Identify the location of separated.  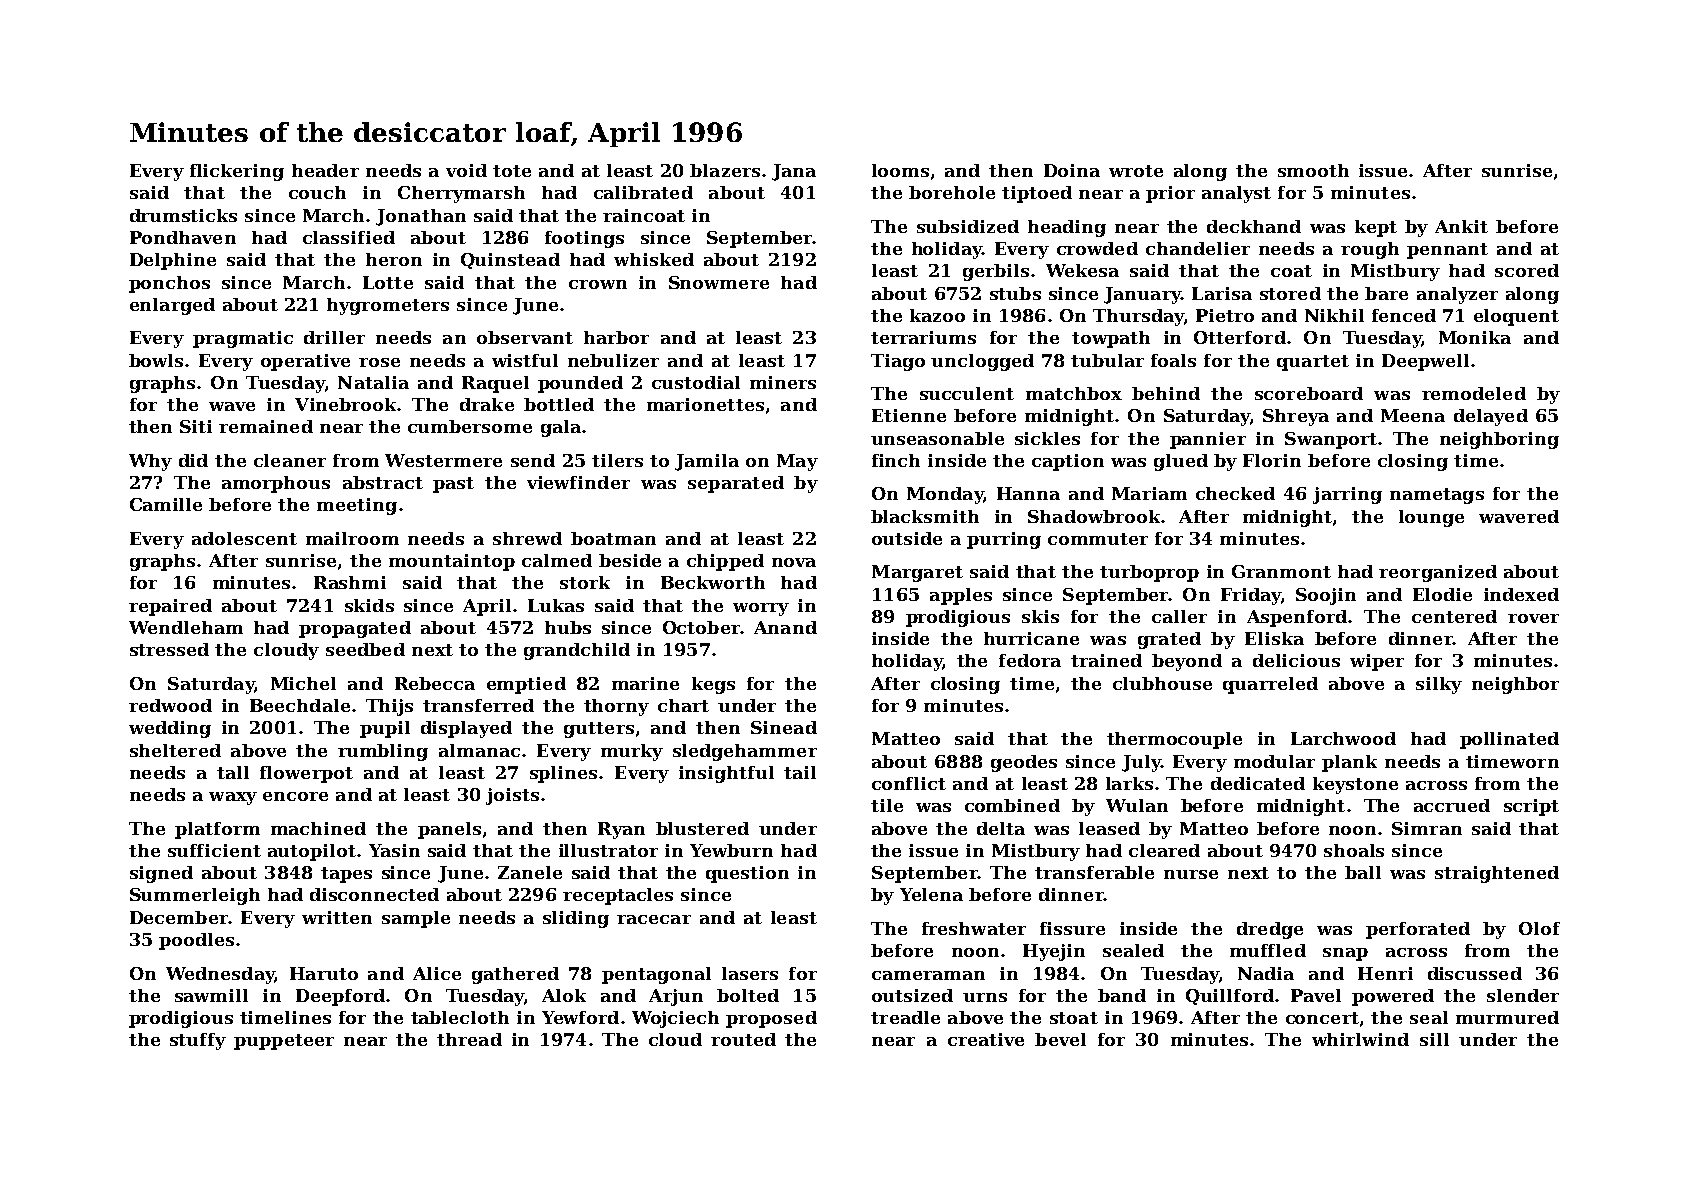
(736, 484).
